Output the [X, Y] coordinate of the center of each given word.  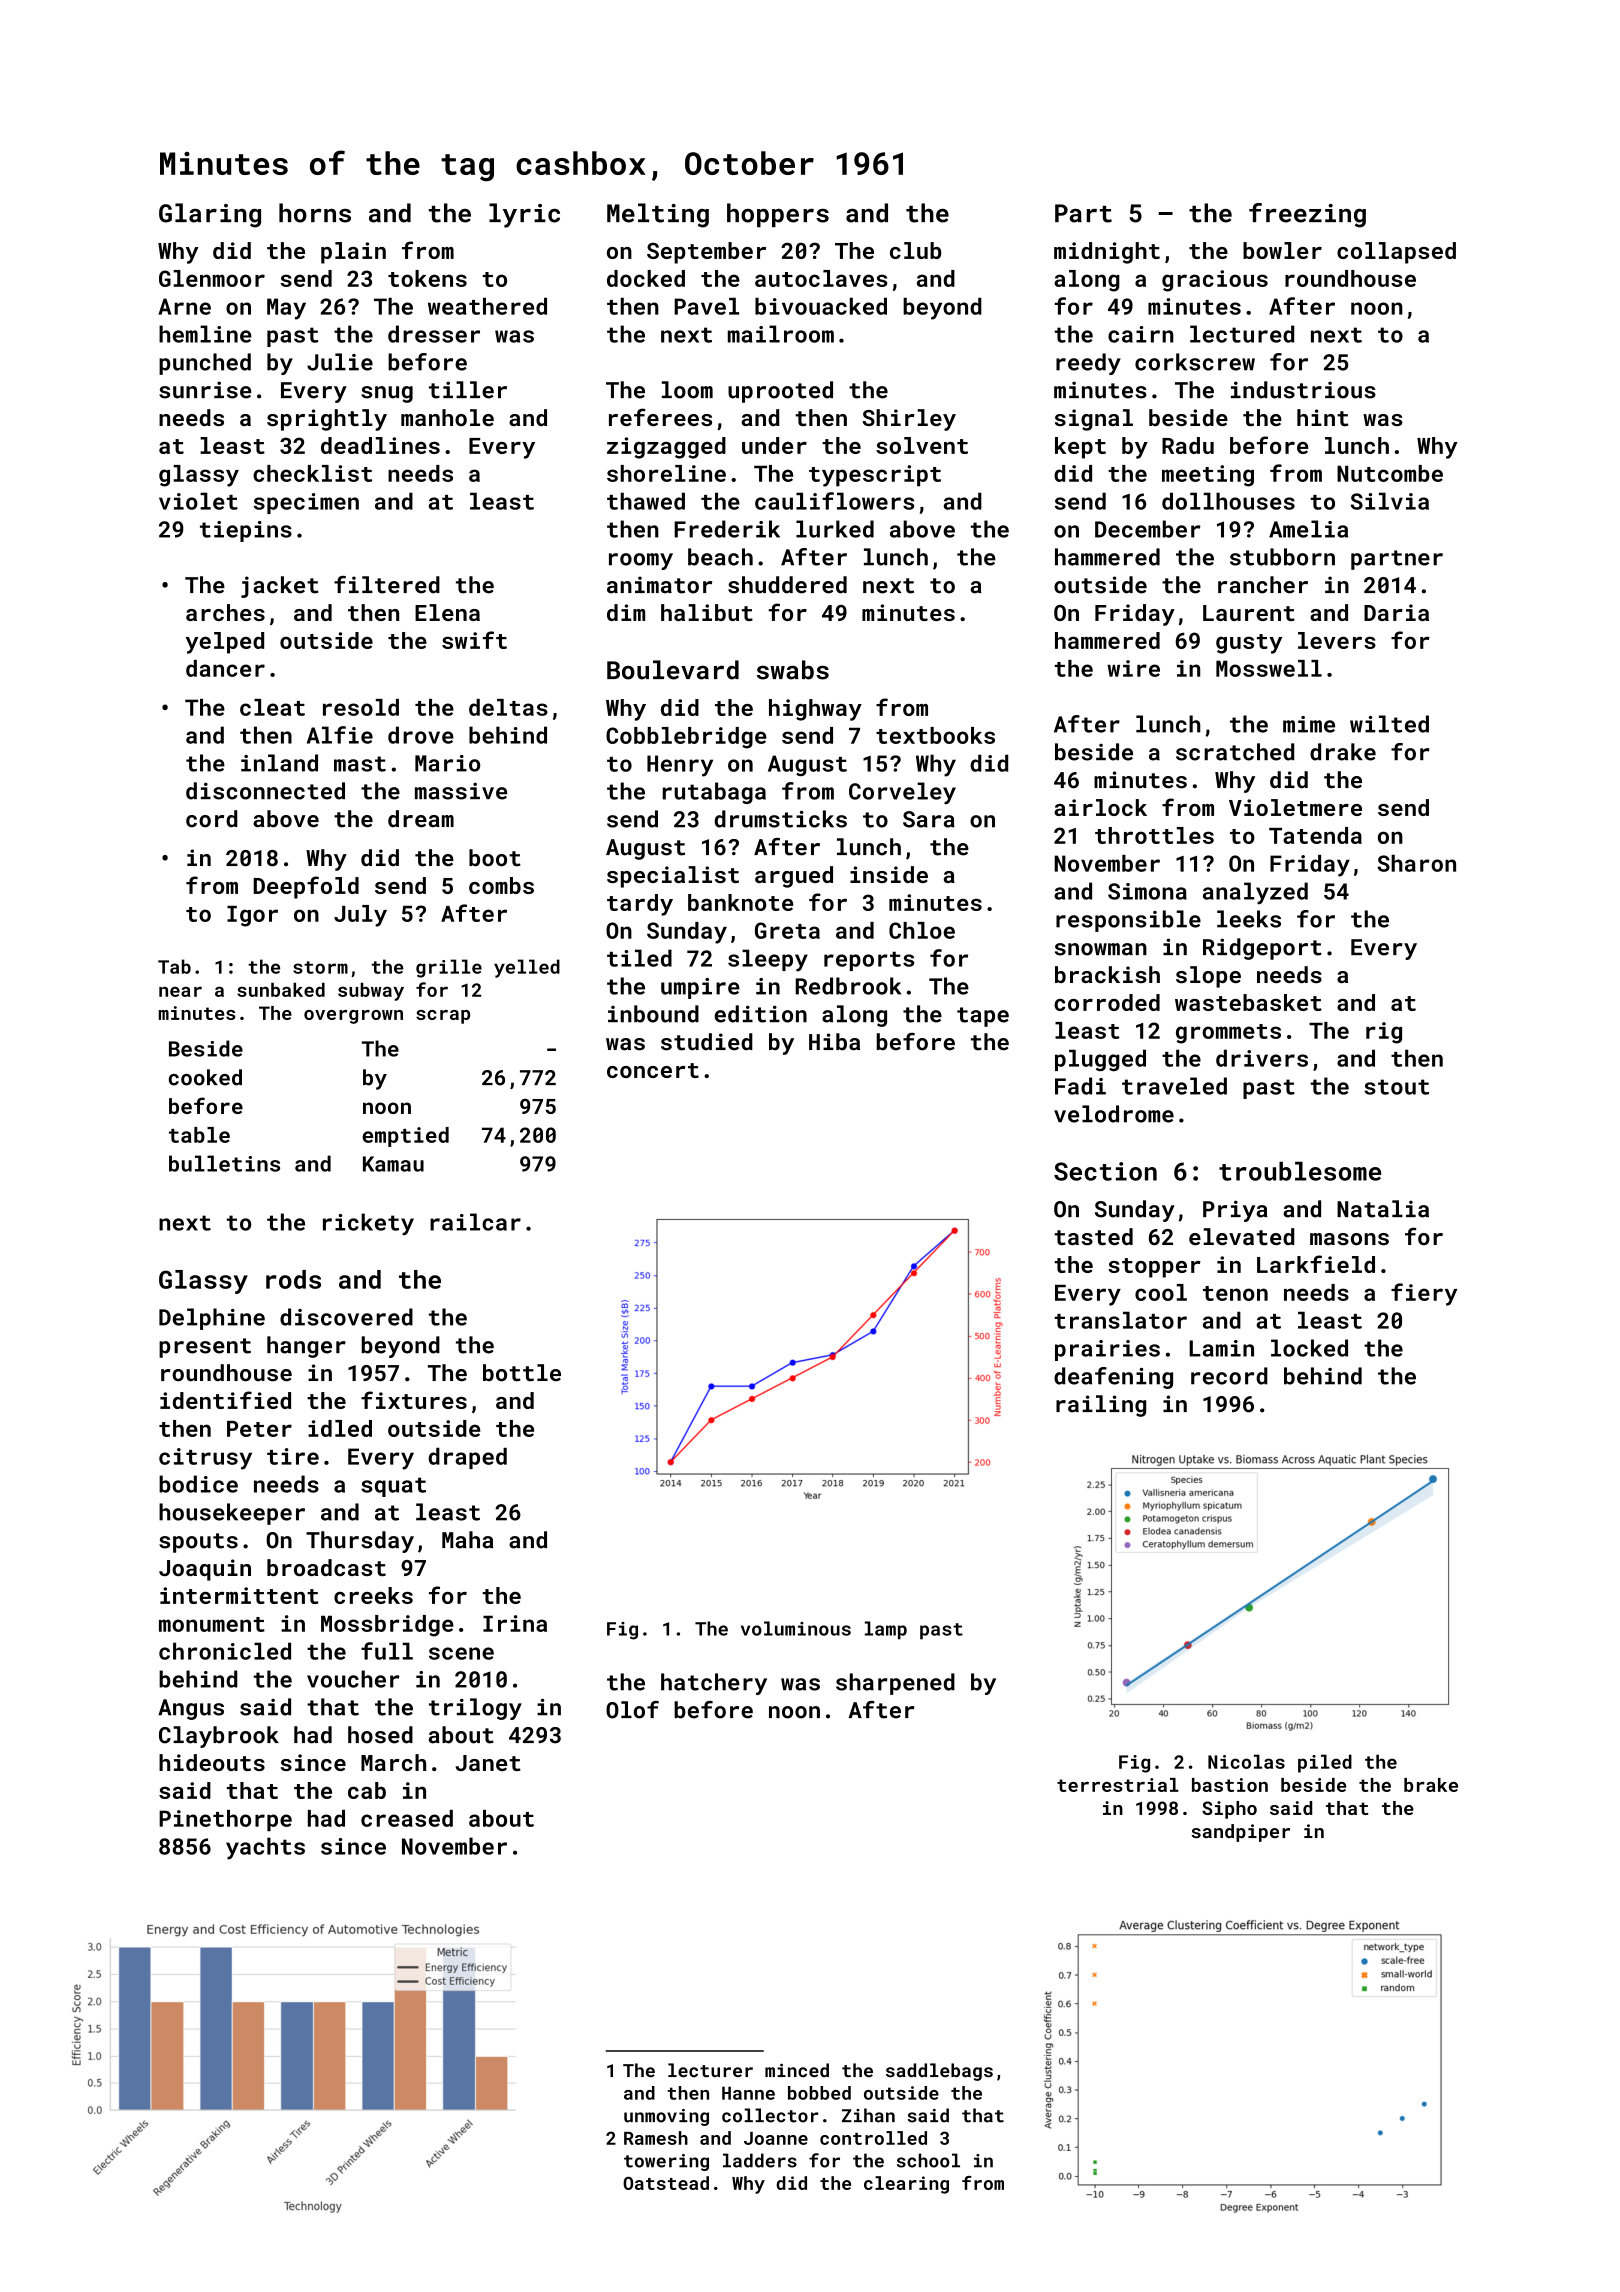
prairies [1107, 1350]
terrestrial [1118, 1785]
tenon [1235, 1293]
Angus [191, 1709]
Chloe [922, 930]
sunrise [205, 390]
